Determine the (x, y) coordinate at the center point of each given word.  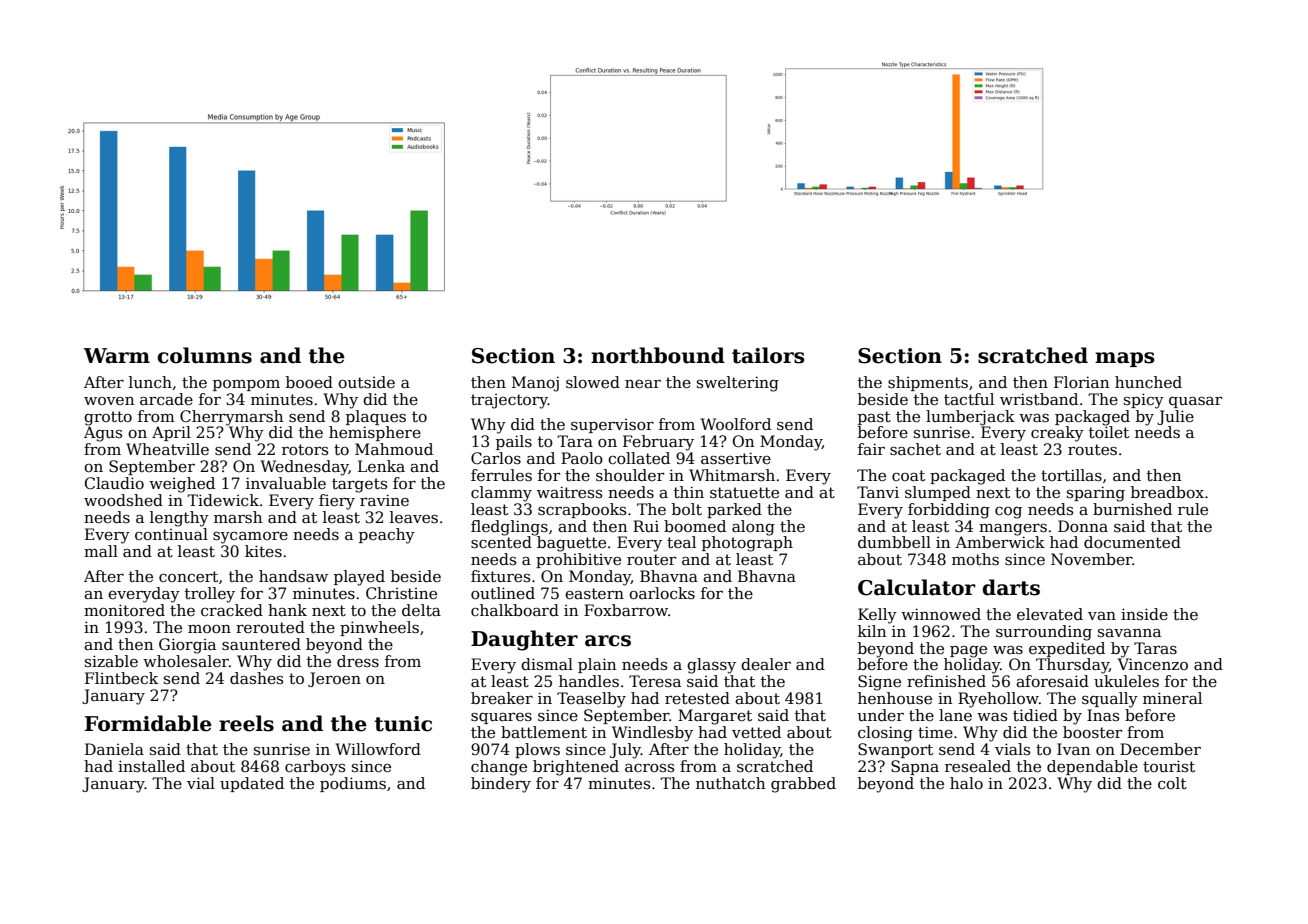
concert (188, 577)
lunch (150, 382)
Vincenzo (1153, 664)
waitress (569, 492)
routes (1092, 450)
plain (597, 665)
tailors (768, 355)
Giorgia (187, 646)
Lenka (381, 466)
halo (966, 783)
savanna (1129, 633)
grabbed (803, 785)
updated (252, 784)
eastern (594, 593)
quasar (1195, 402)
